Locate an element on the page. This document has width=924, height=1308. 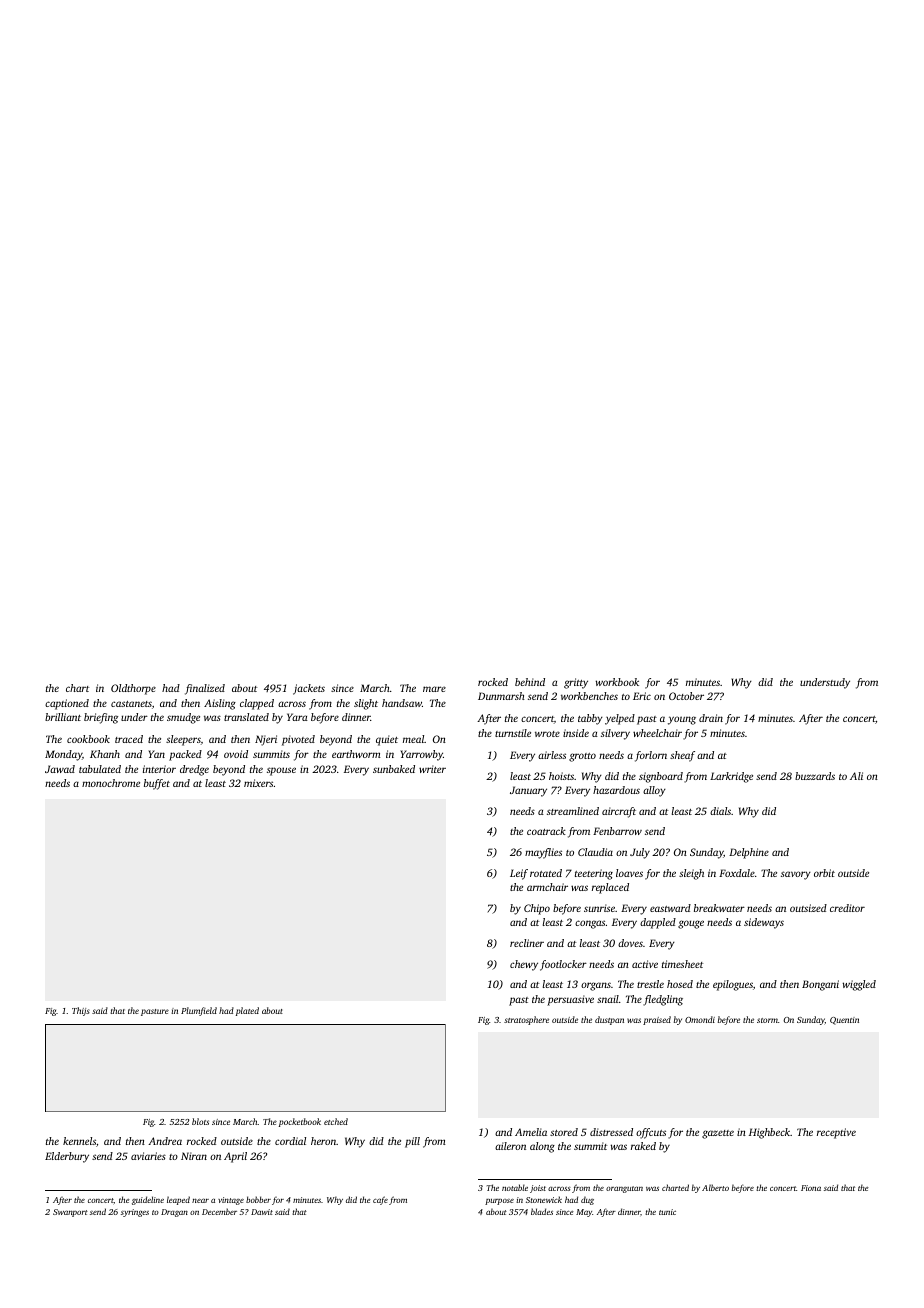
Swanport is located at coordinates (70, 1213).
